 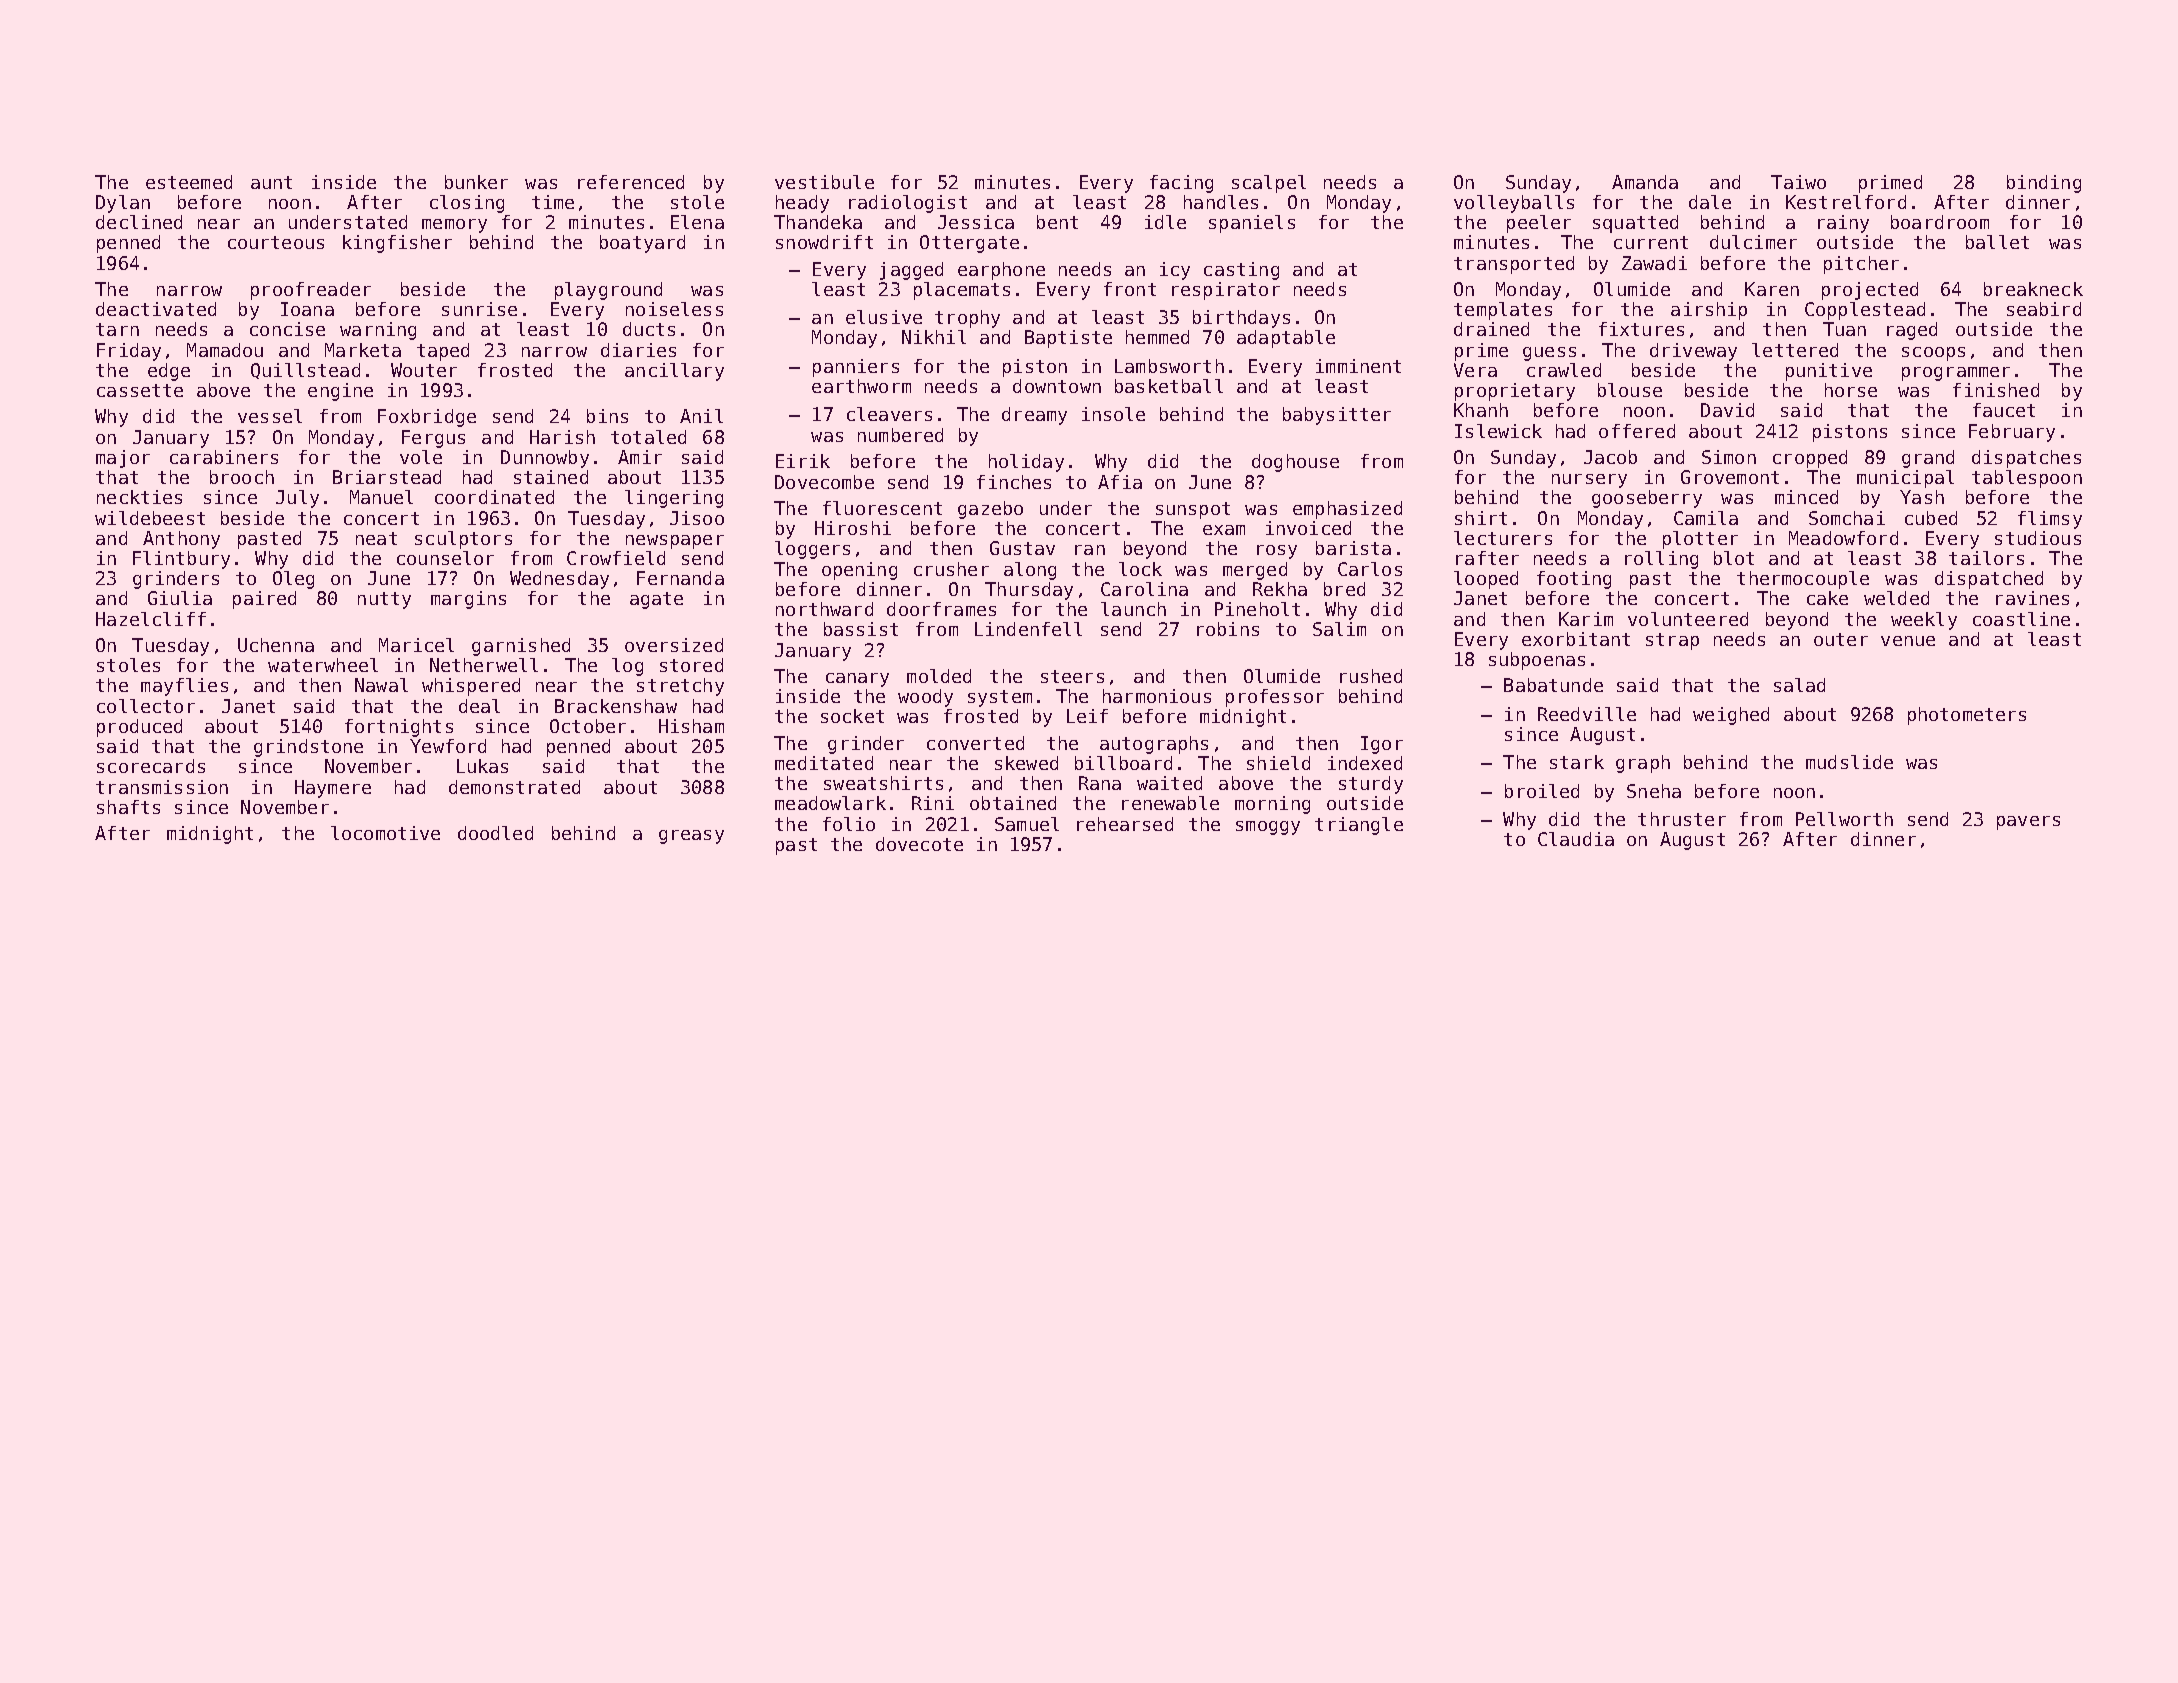 I want to click on greasy, so click(x=691, y=837).
